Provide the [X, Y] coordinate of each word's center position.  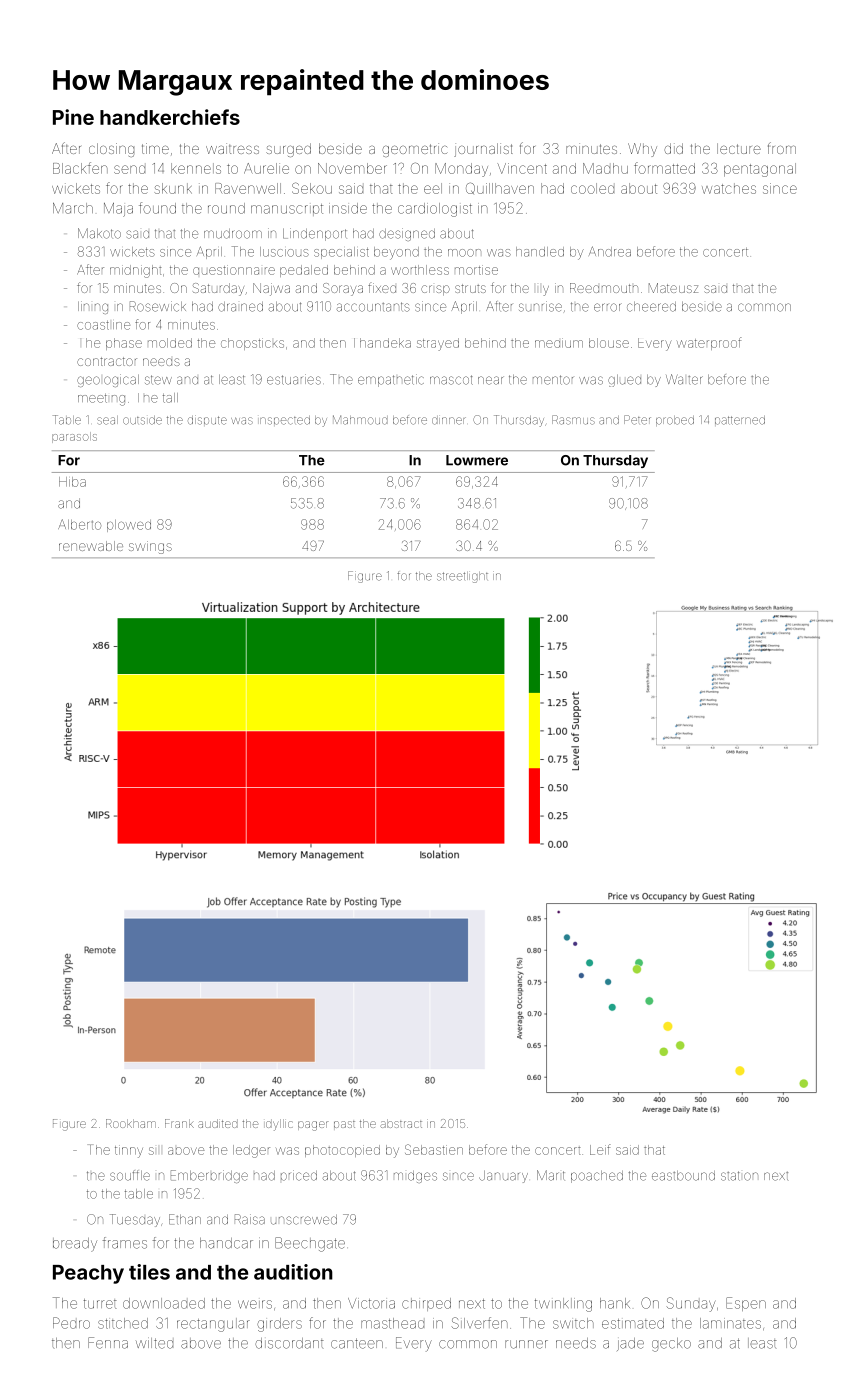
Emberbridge [209, 1176]
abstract [401, 1123]
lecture [739, 148]
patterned [740, 420]
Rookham [131, 1123]
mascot [451, 380]
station [739, 1176]
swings [150, 547]
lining [93, 307]
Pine [73, 117]
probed [675, 421]
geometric [414, 150]
